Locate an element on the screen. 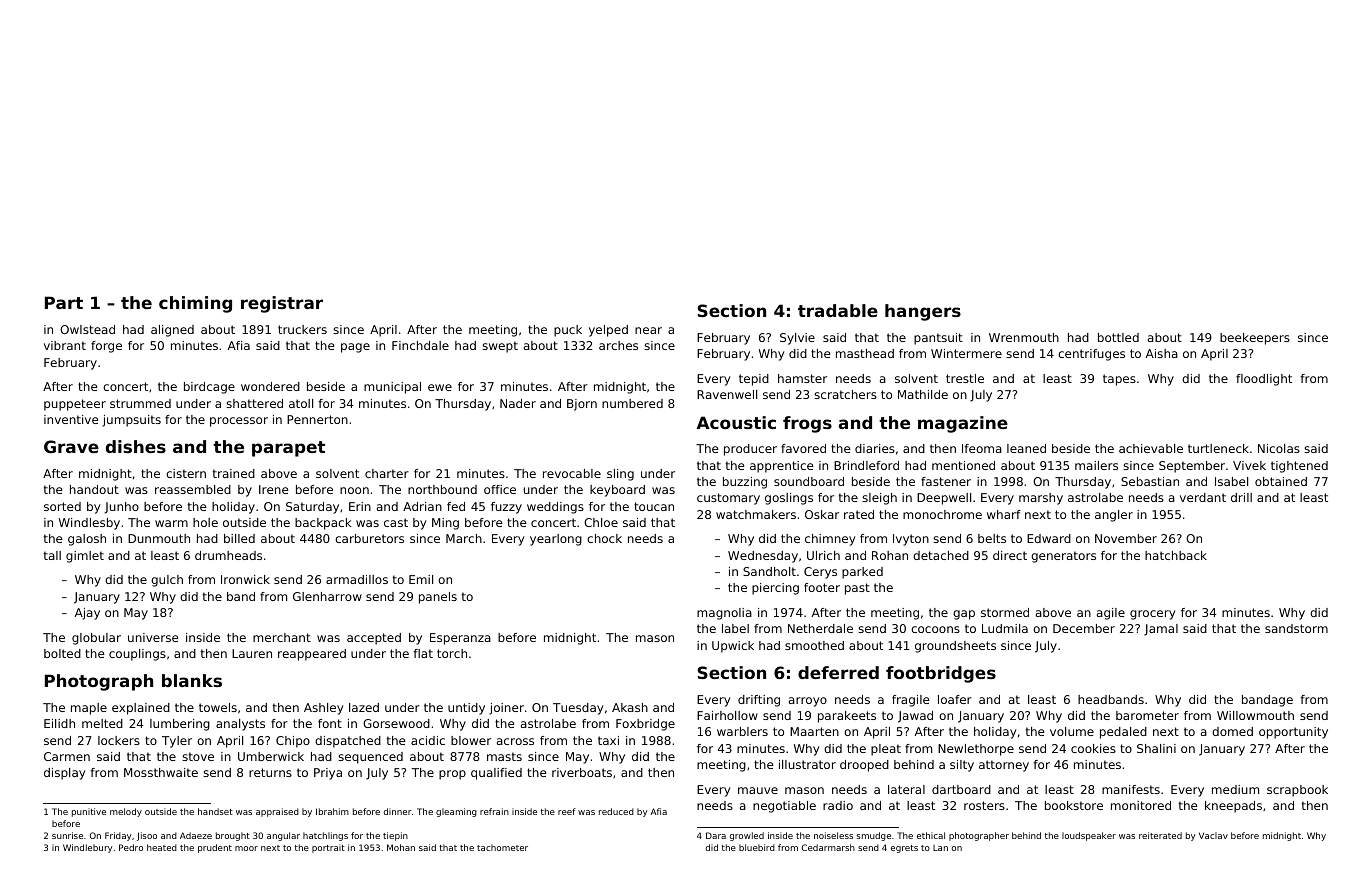 This screenshot has height=887, width=1372. stove is located at coordinates (198, 756).
